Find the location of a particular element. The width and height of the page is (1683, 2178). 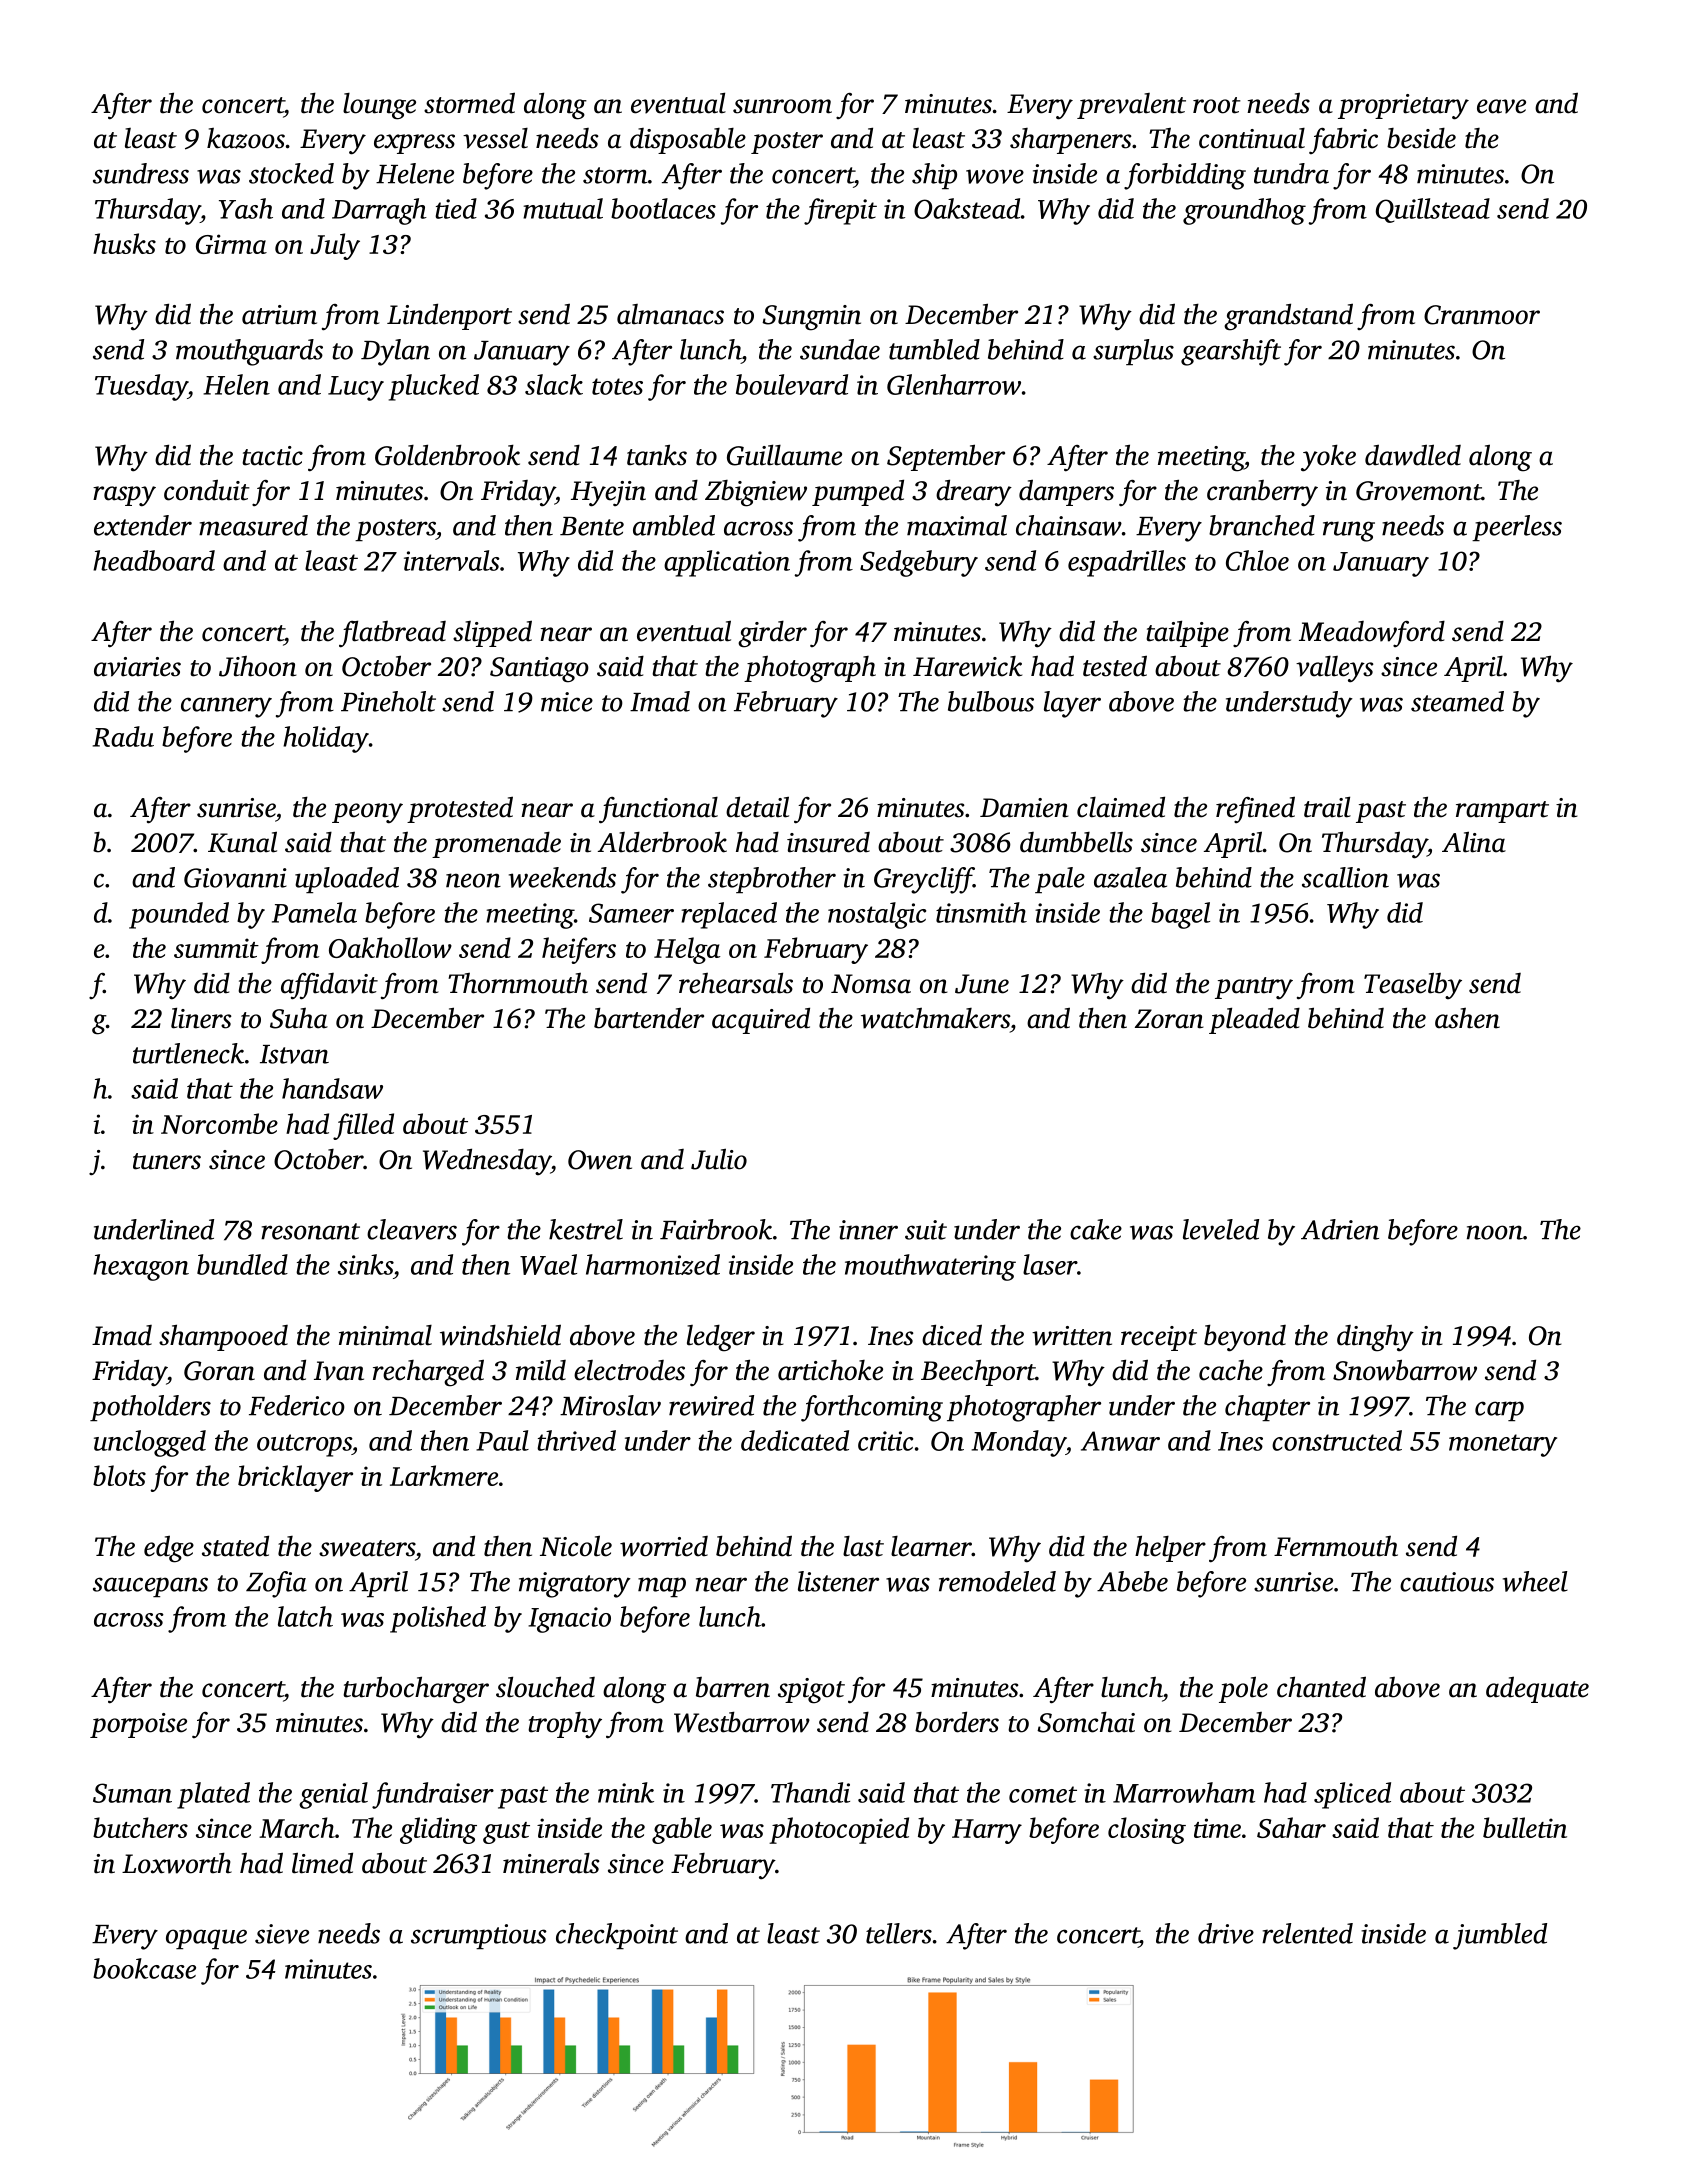

lounge is located at coordinates (379, 106).
